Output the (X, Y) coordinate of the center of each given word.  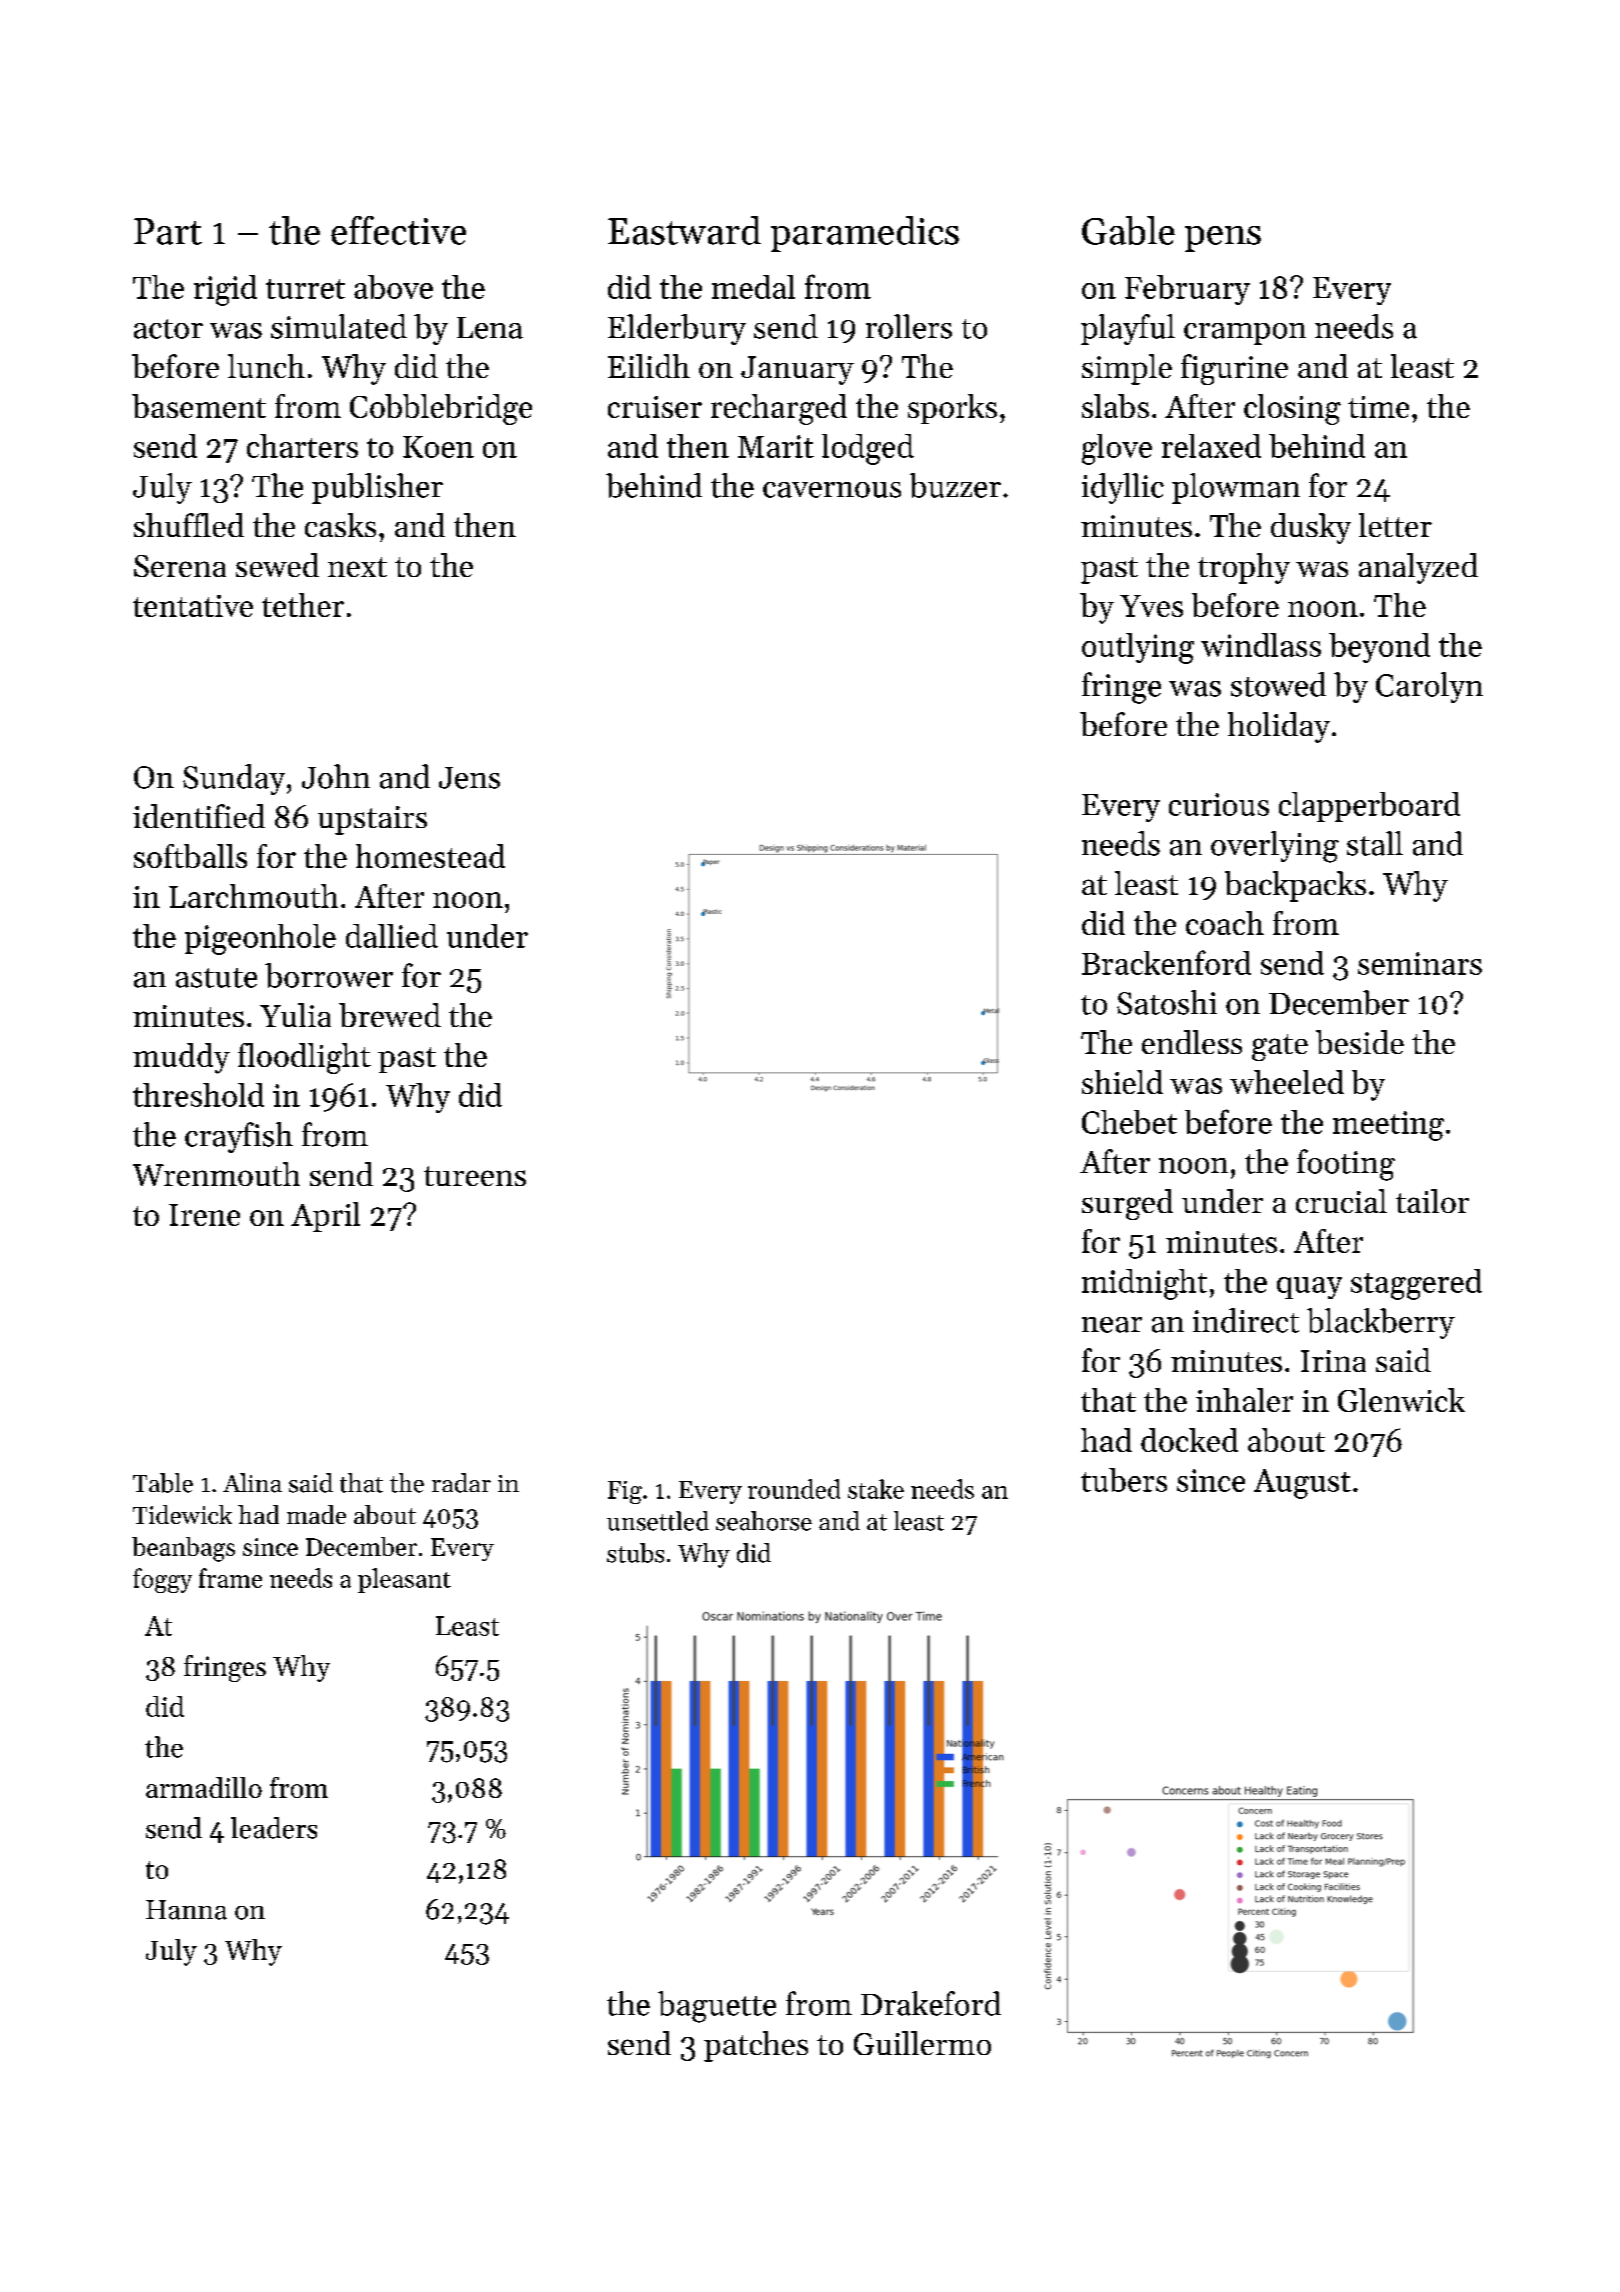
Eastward (684, 230)
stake (876, 1489)
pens (1223, 239)
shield (1122, 1082)
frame (230, 1578)
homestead (430, 856)
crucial (1341, 1201)
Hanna (186, 1910)
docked (1189, 1440)
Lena (490, 328)
